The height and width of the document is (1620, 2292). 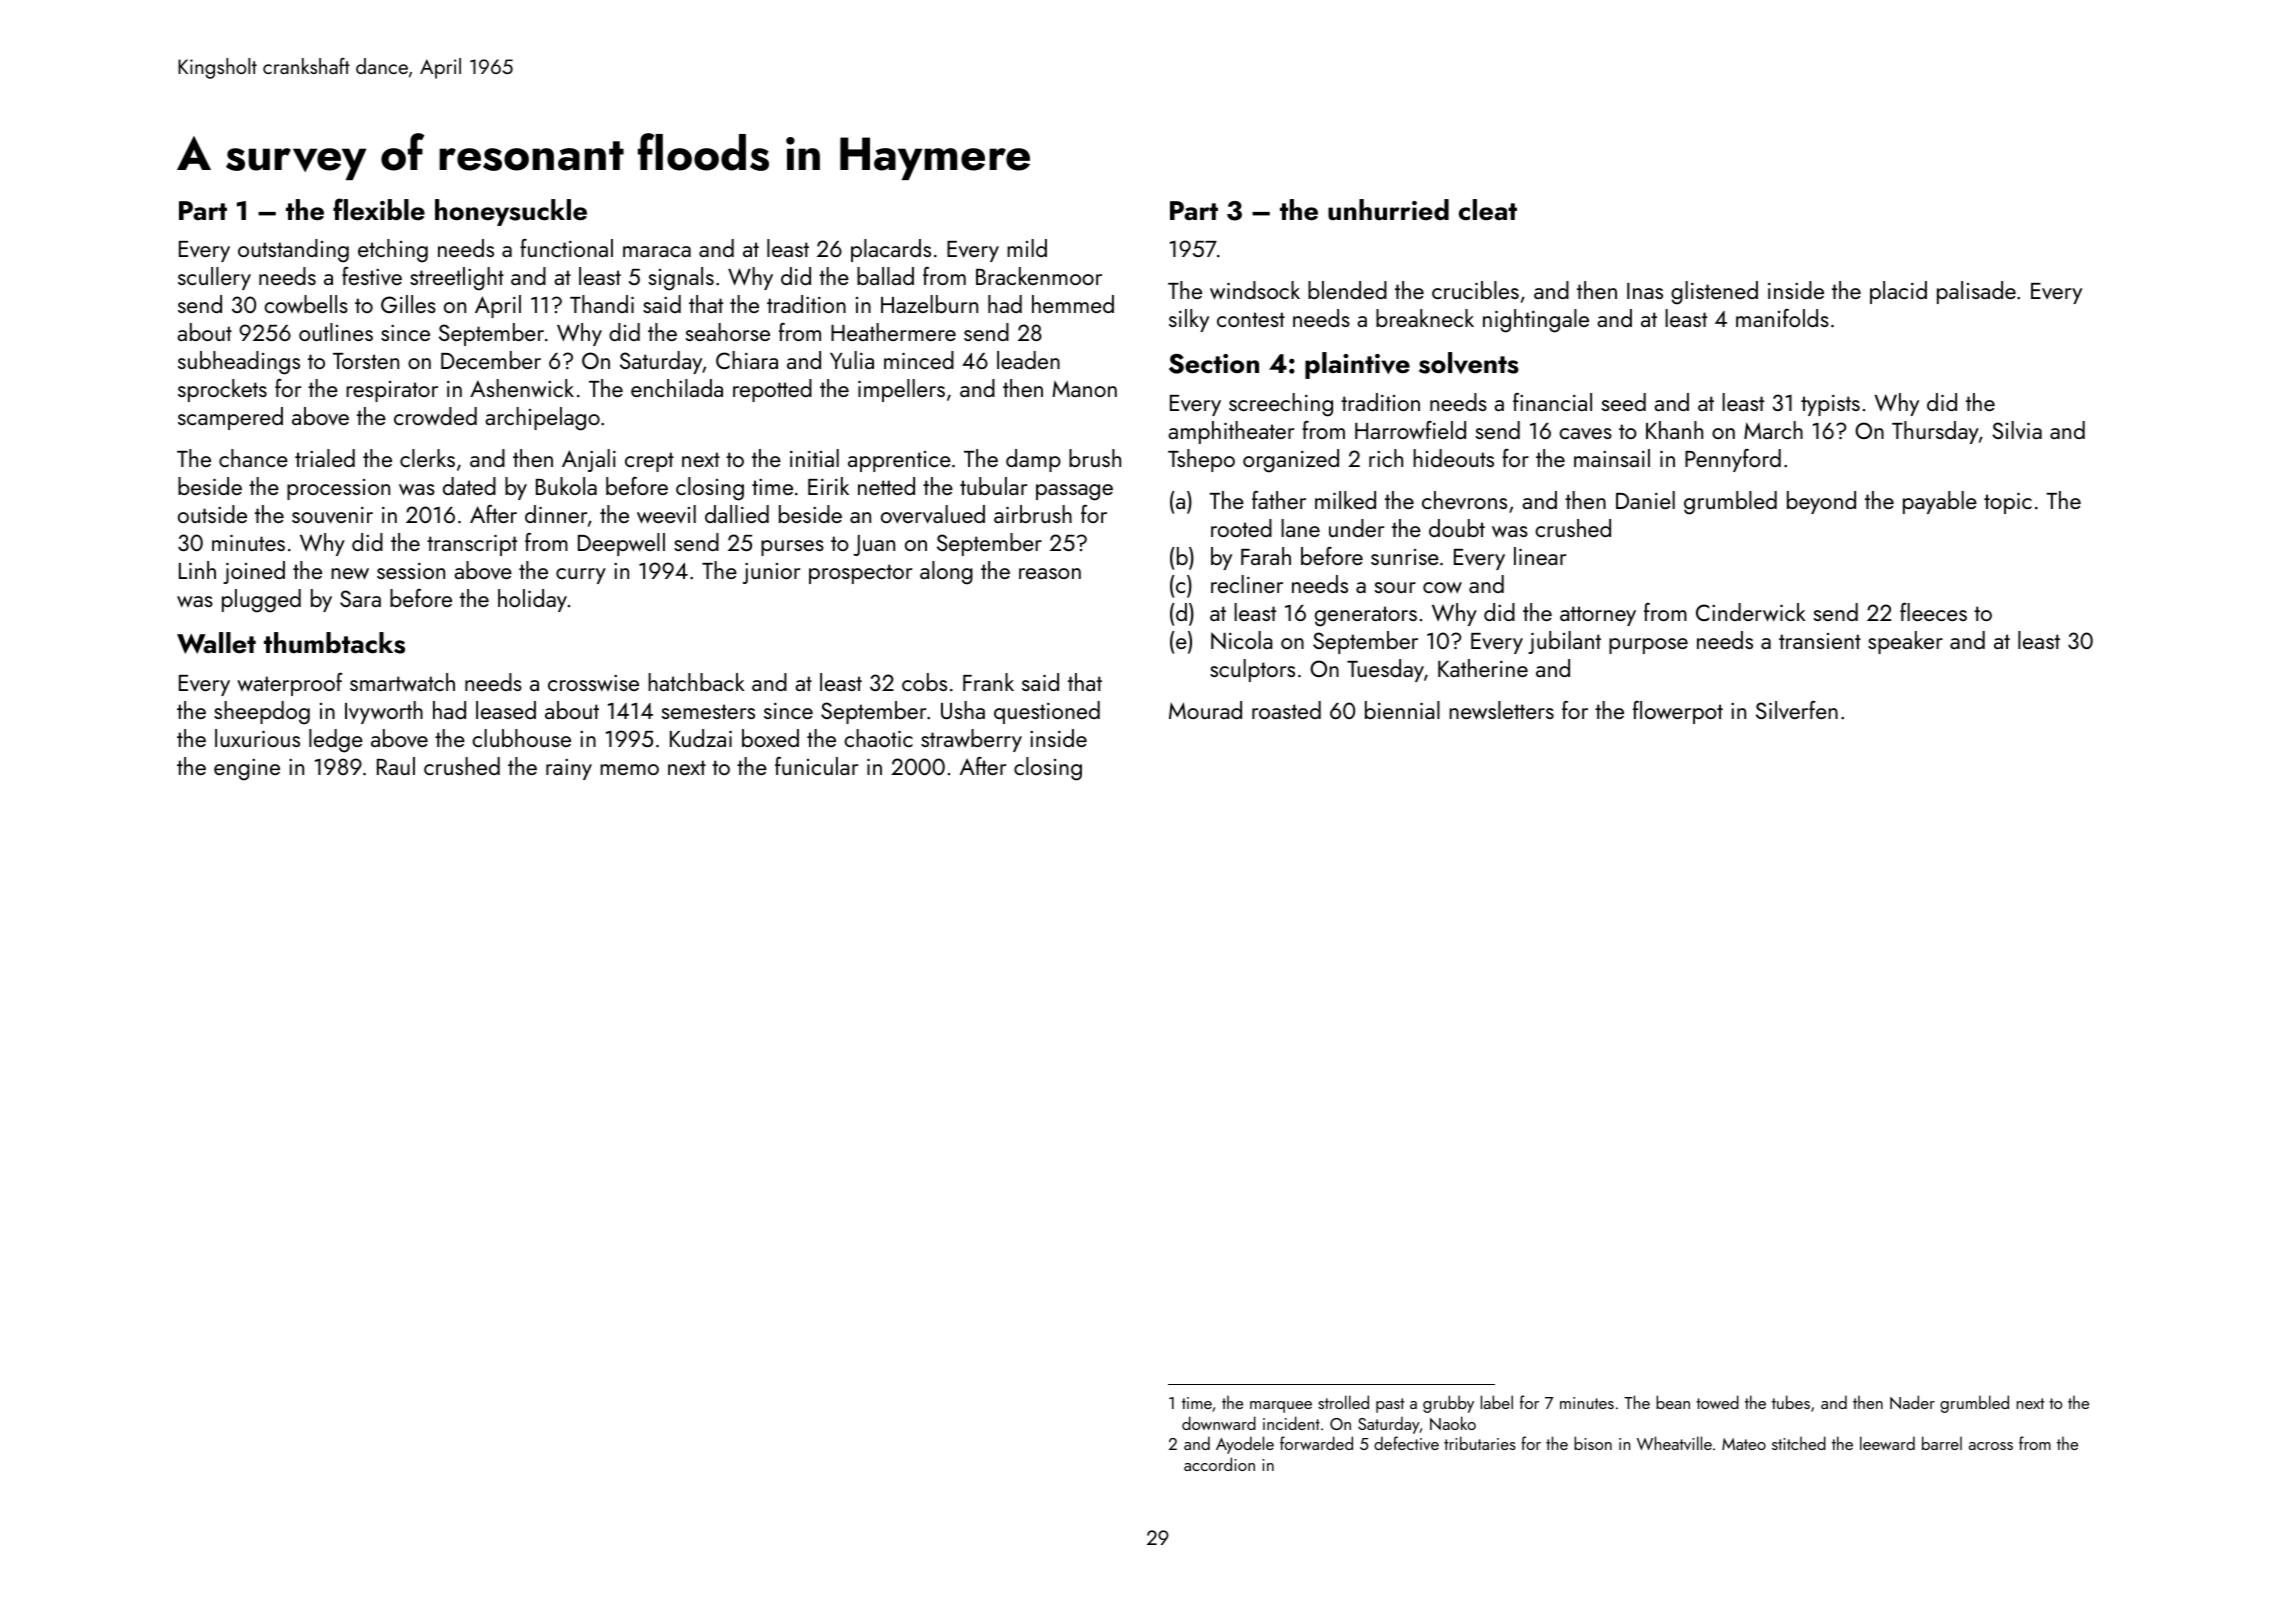 What do you see at coordinates (1976, 292) in the document?
I see `palisade` at bounding box center [1976, 292].
